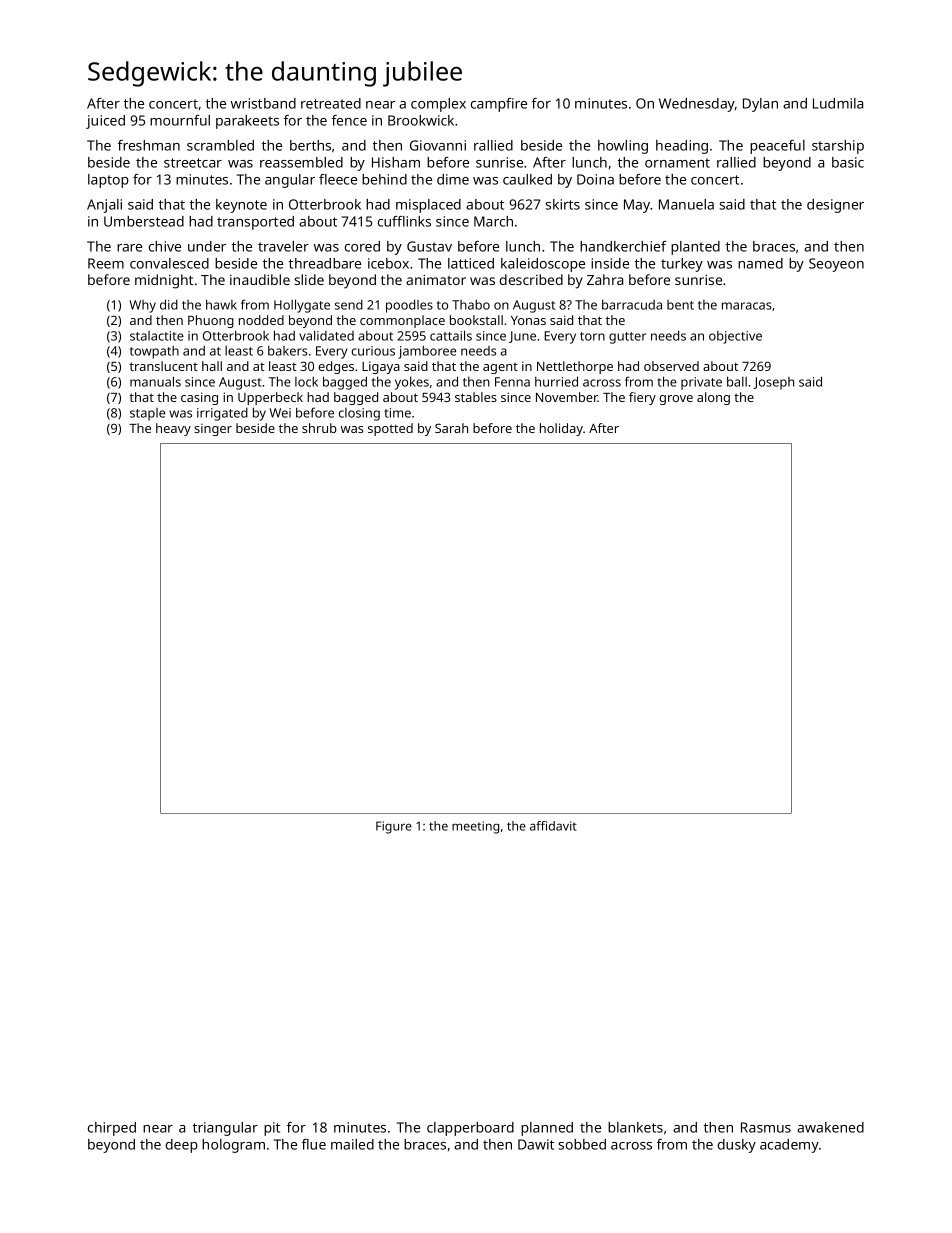 This document has width=952, height=1233. Describe the element at coordinates (553, 826) in the document. I see `affidavit` at that location.
